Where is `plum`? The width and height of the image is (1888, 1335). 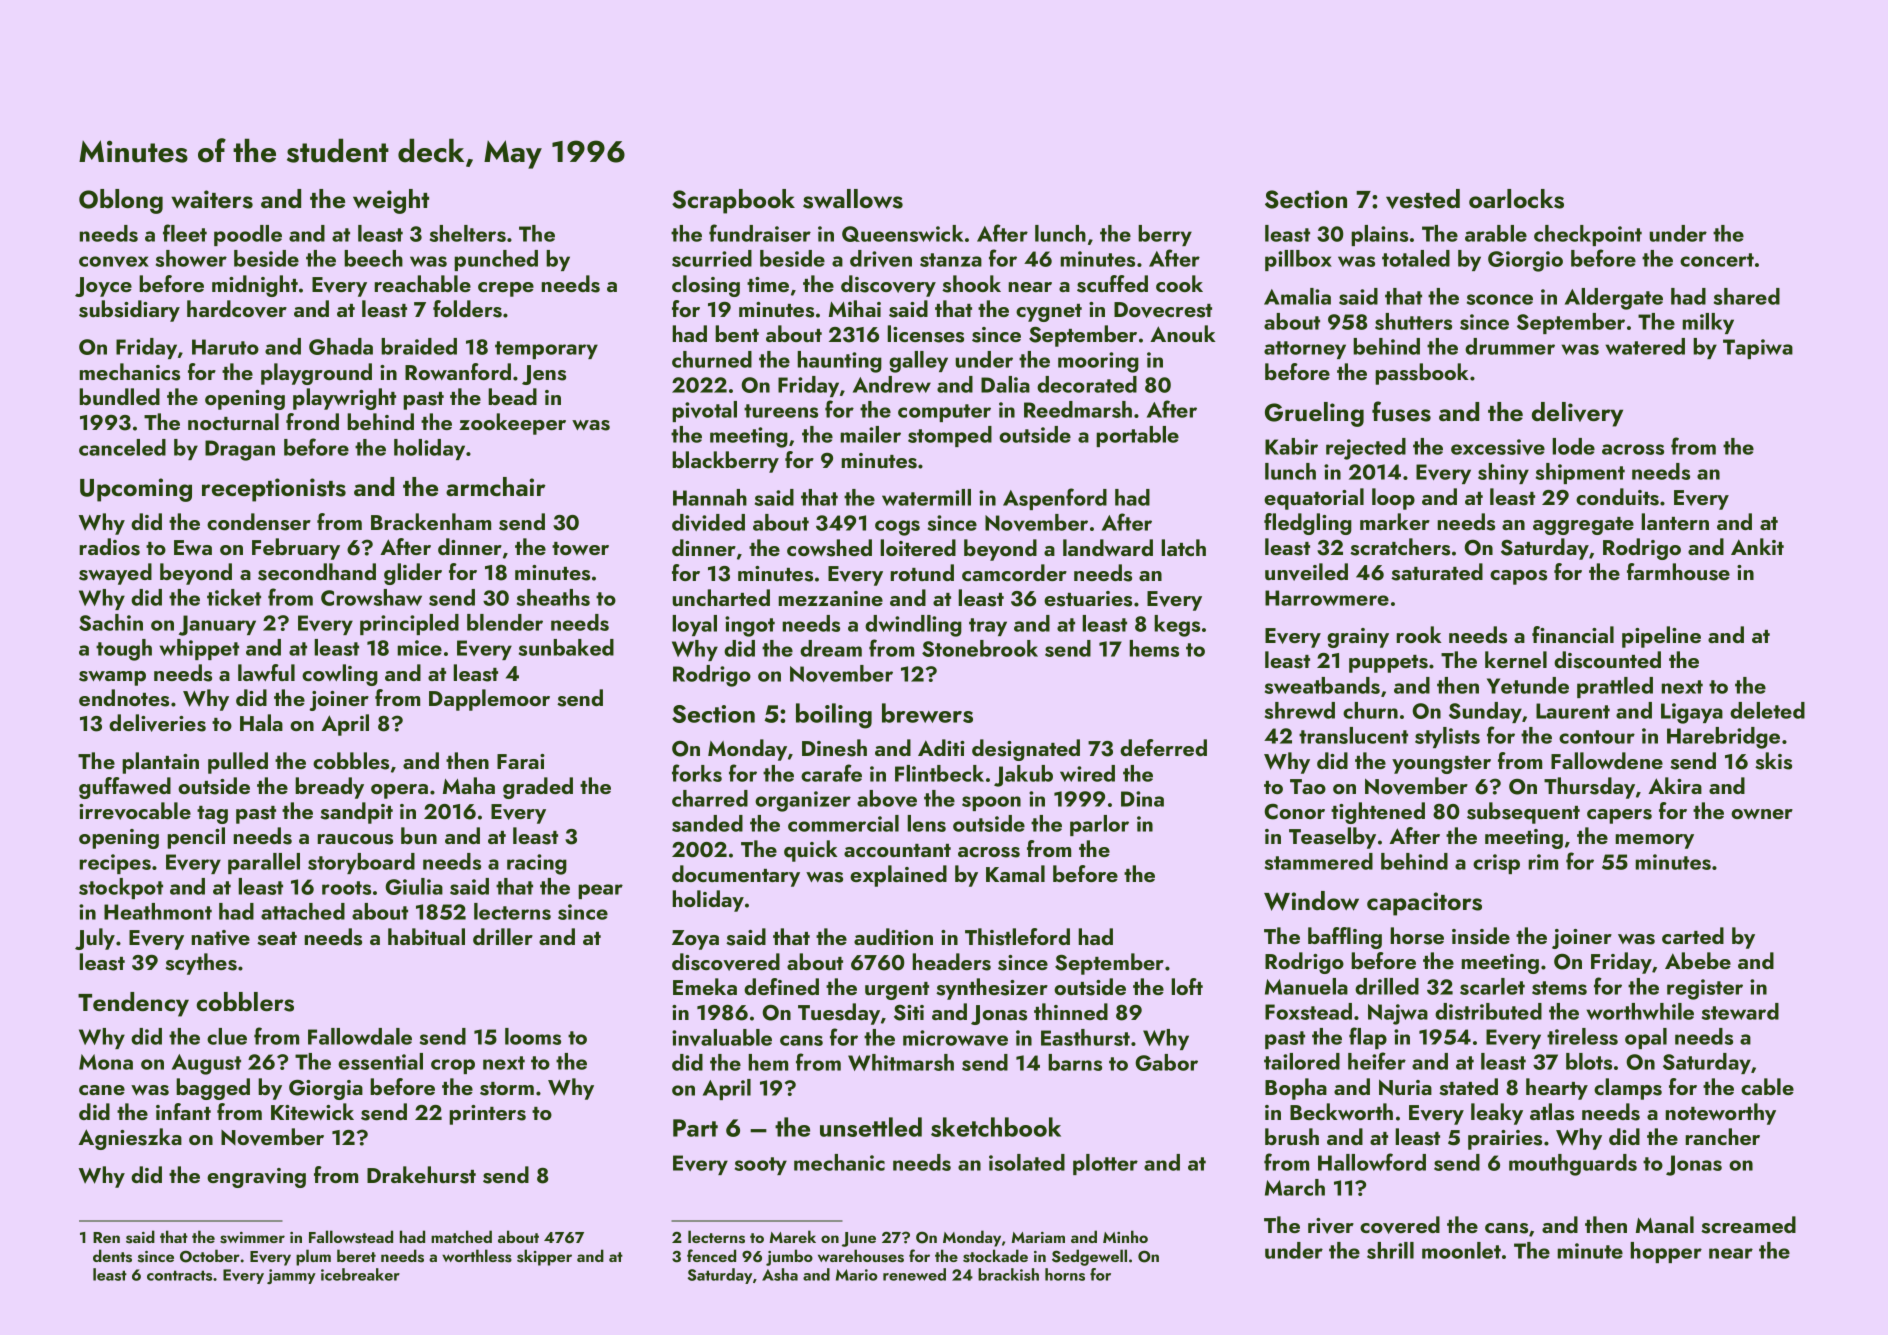 plum is located at coordinates (313, 1257).
